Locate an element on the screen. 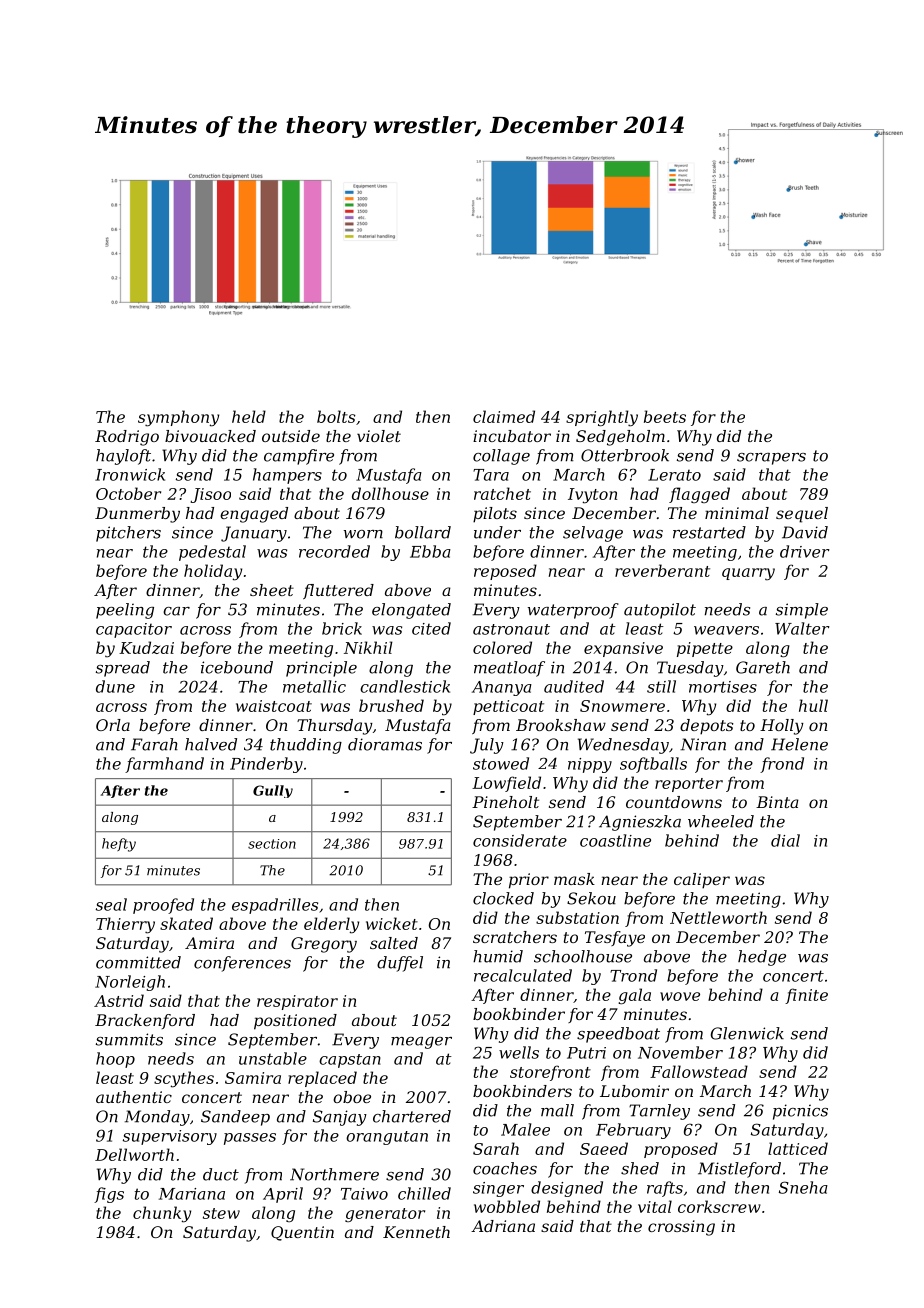 This screenshot has width=924, height=1308. beets is located at coordinates (665, 416).
